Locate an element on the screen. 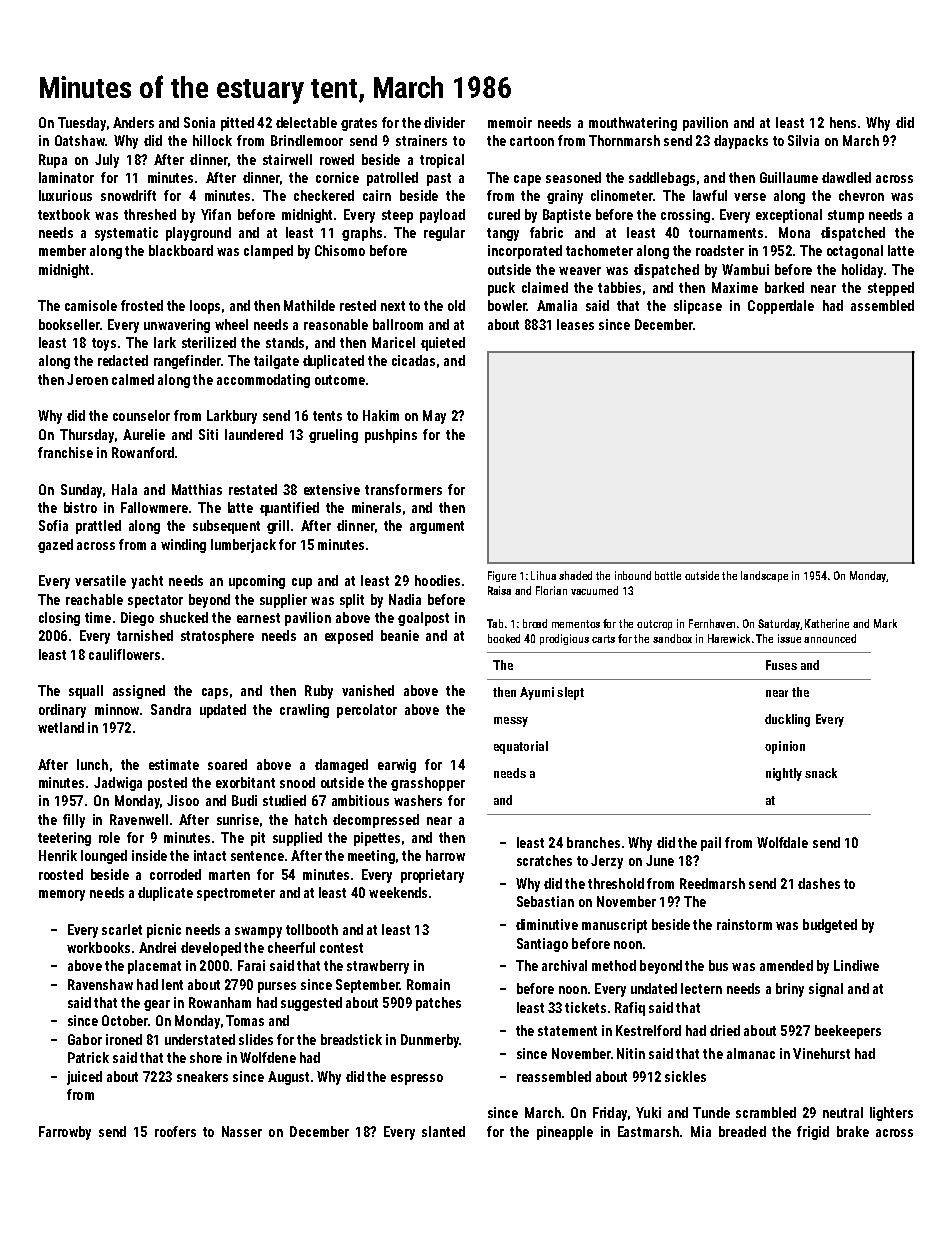 This screenshot has width=952, height=1233. laundered is located at coordinates (254, 434).
